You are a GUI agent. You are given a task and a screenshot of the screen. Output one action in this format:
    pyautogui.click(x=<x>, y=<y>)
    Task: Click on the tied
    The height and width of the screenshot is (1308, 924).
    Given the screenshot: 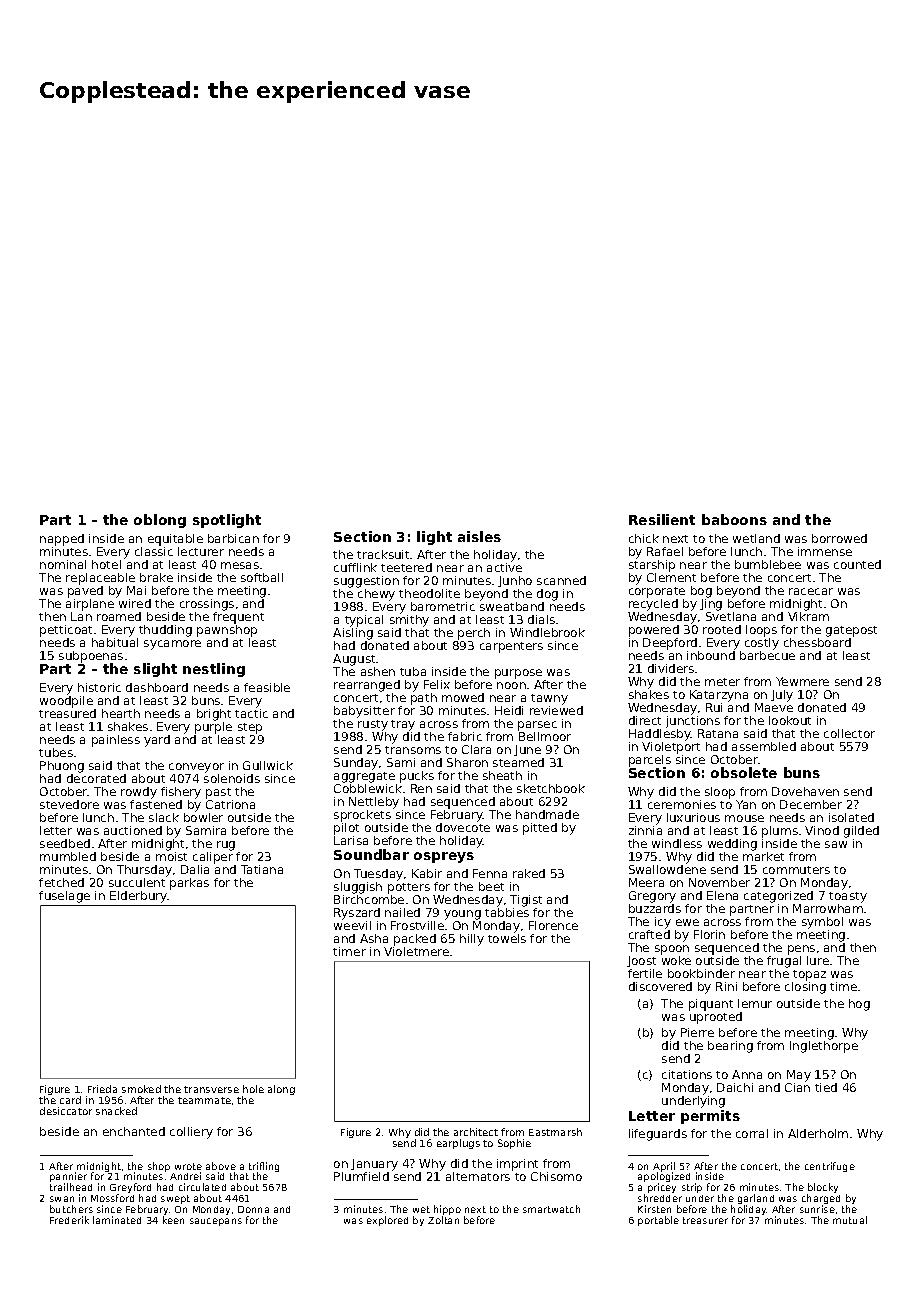 What is the action you would take?
    pyautogui.click(x=826, y=1087)
